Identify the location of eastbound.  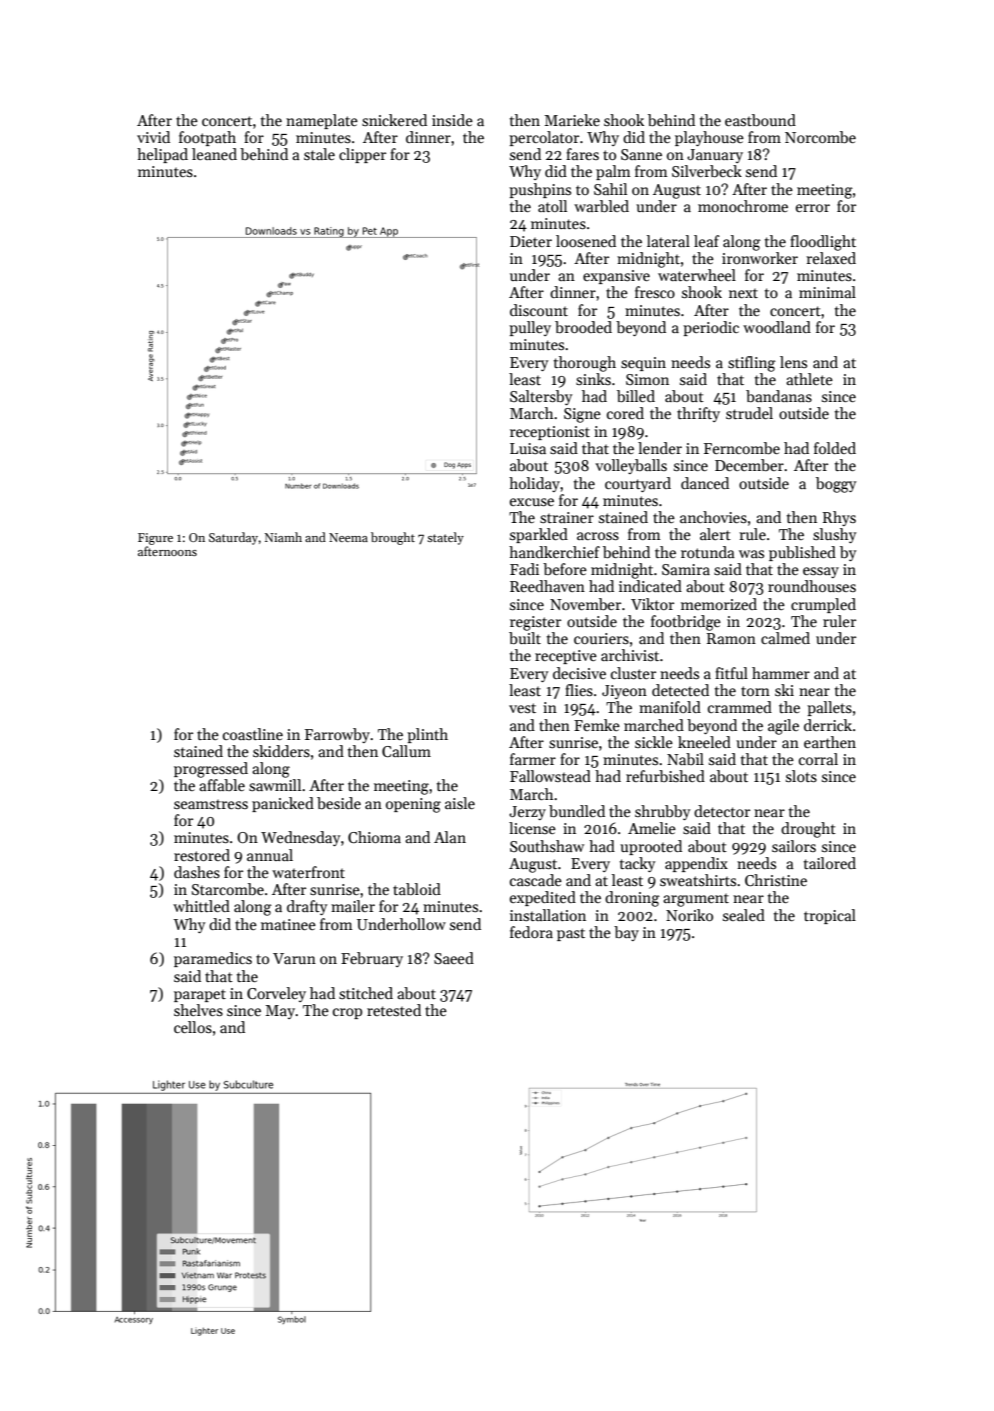
(760, 120).
